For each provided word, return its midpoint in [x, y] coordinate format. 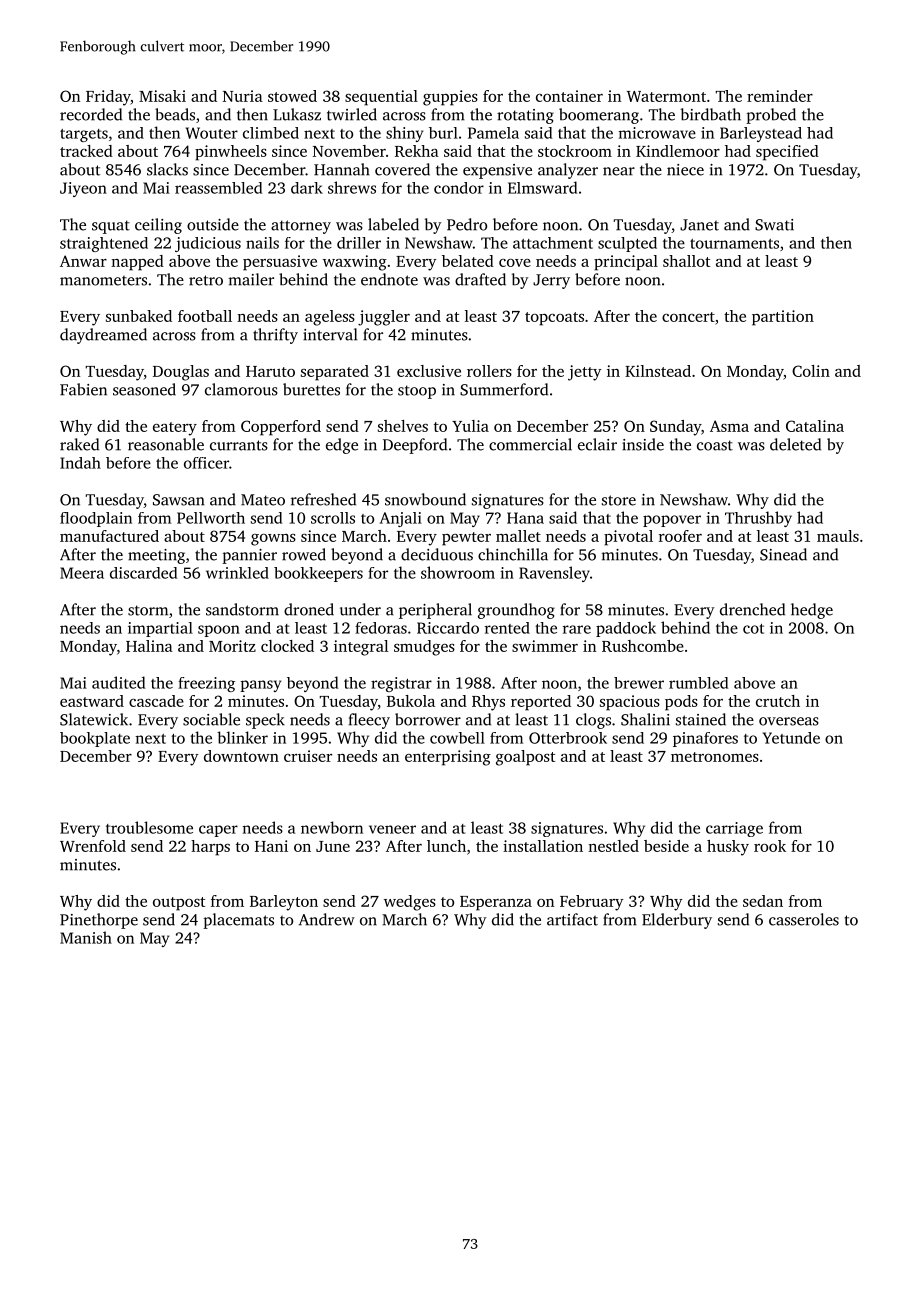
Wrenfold [93, 846]
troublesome [149, 827]
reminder [780, 96]
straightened [104, 244]
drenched [752, 609]
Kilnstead [658, 371]
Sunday [675, 428]
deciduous [437, 554]
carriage [734, 829]
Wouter [212, 133]
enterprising [448, 758]
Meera [82, 573]
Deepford [415, 446]
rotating [525, 116]
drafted [480, 279]
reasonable [166, 444]
